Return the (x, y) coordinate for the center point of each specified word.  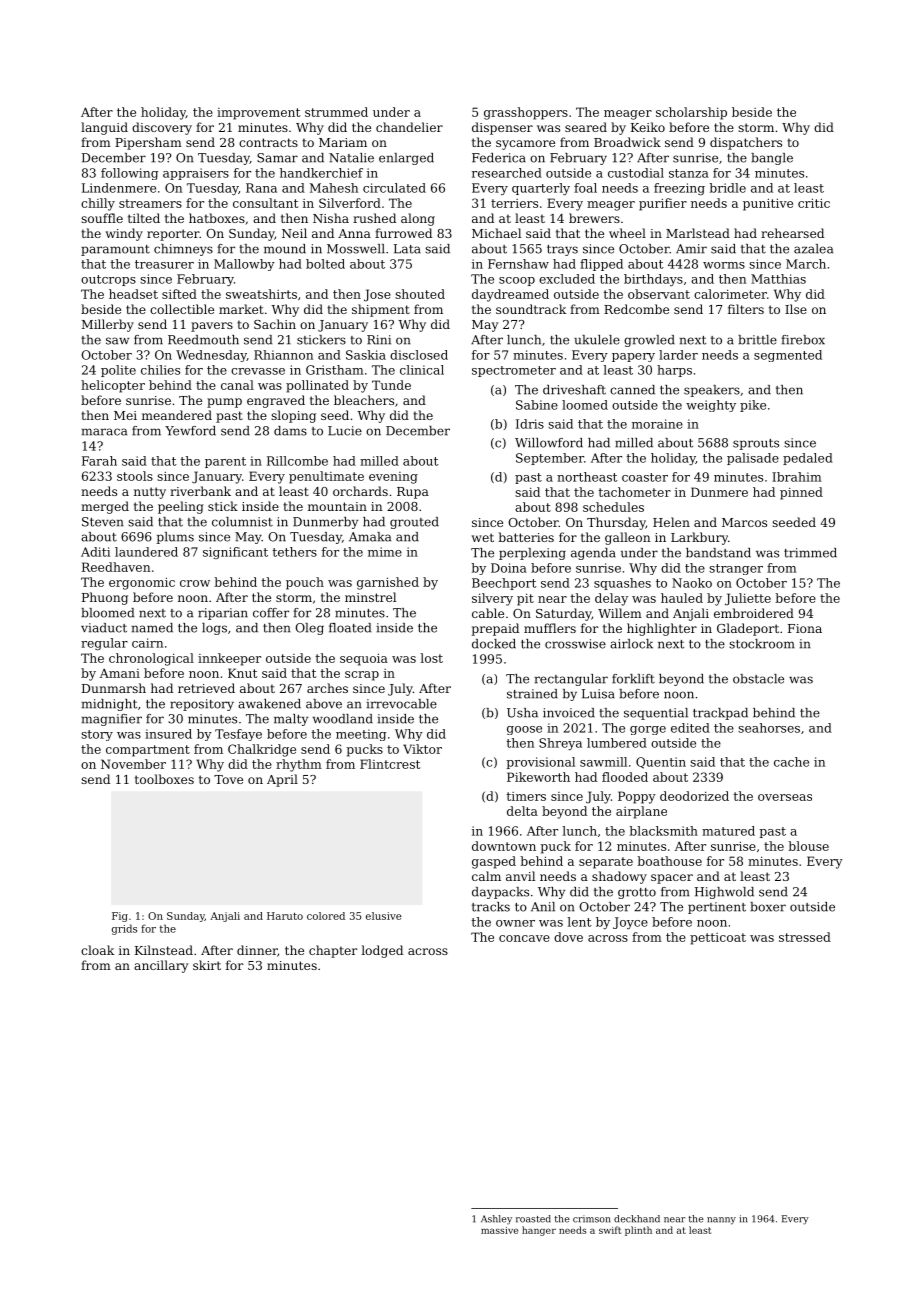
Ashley (496, 1220)
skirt (207, 965)
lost (431, 658)
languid (104, 128)
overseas (785, 797)
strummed (336, 112)
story (97, 735)
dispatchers (746, 143)
